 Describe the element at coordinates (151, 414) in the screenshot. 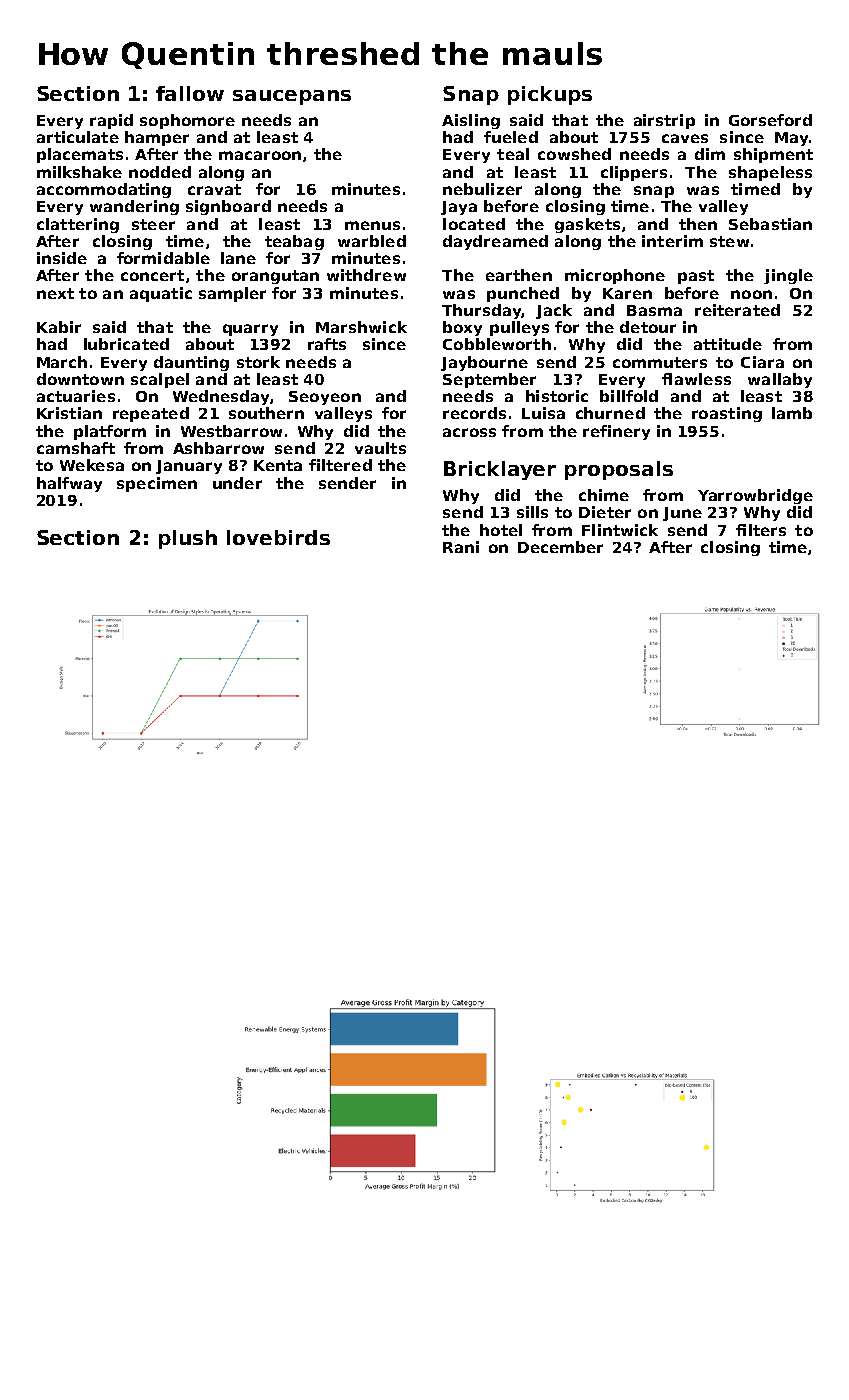

I see `repeated` at that location.
